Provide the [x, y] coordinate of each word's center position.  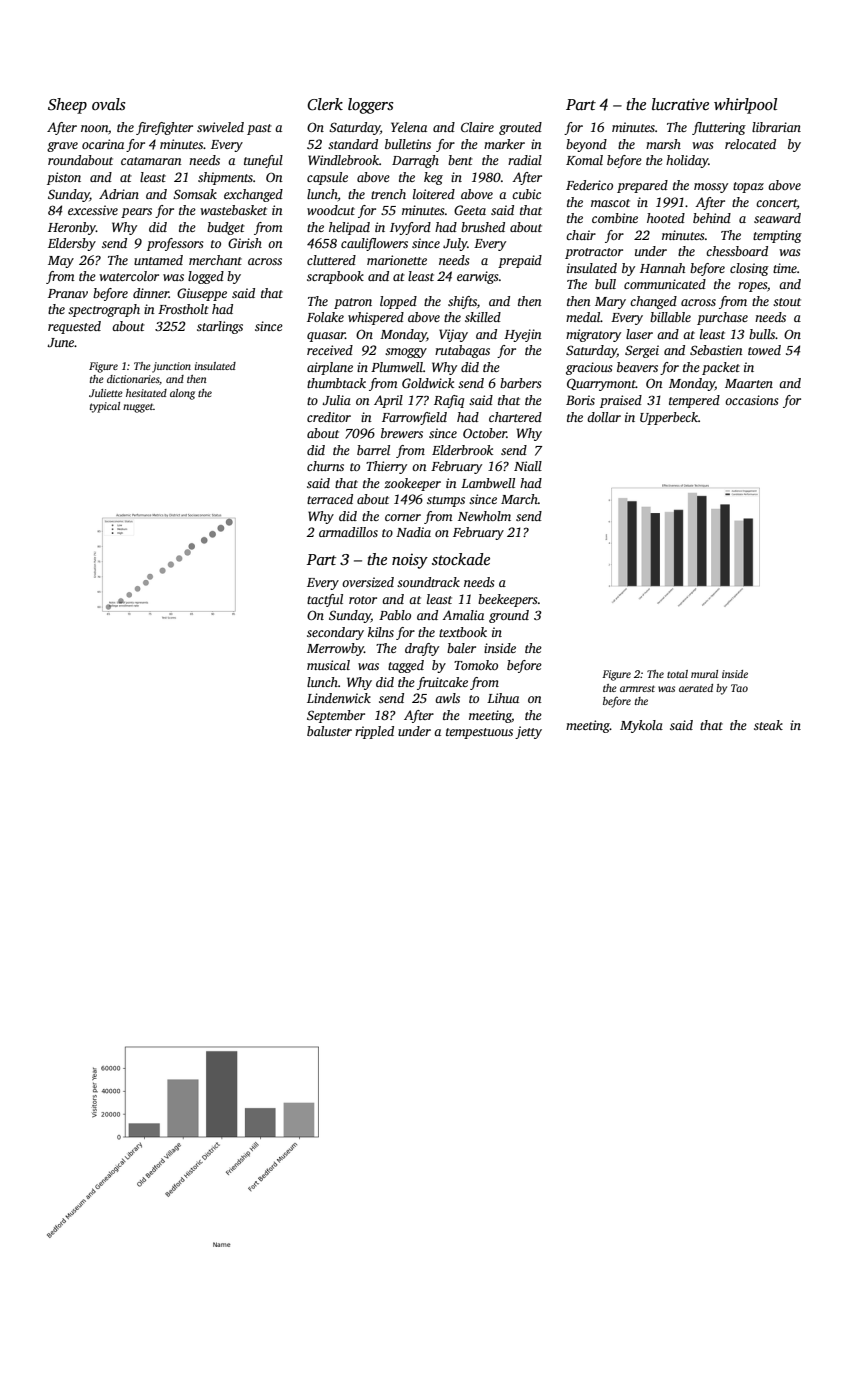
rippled [374, 732]
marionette [397, 260]
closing [749, 269]
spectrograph [104, 310]
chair [581, 235]
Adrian [119, 194]
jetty [528, 732]
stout [787, 302]
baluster [329, 731]
